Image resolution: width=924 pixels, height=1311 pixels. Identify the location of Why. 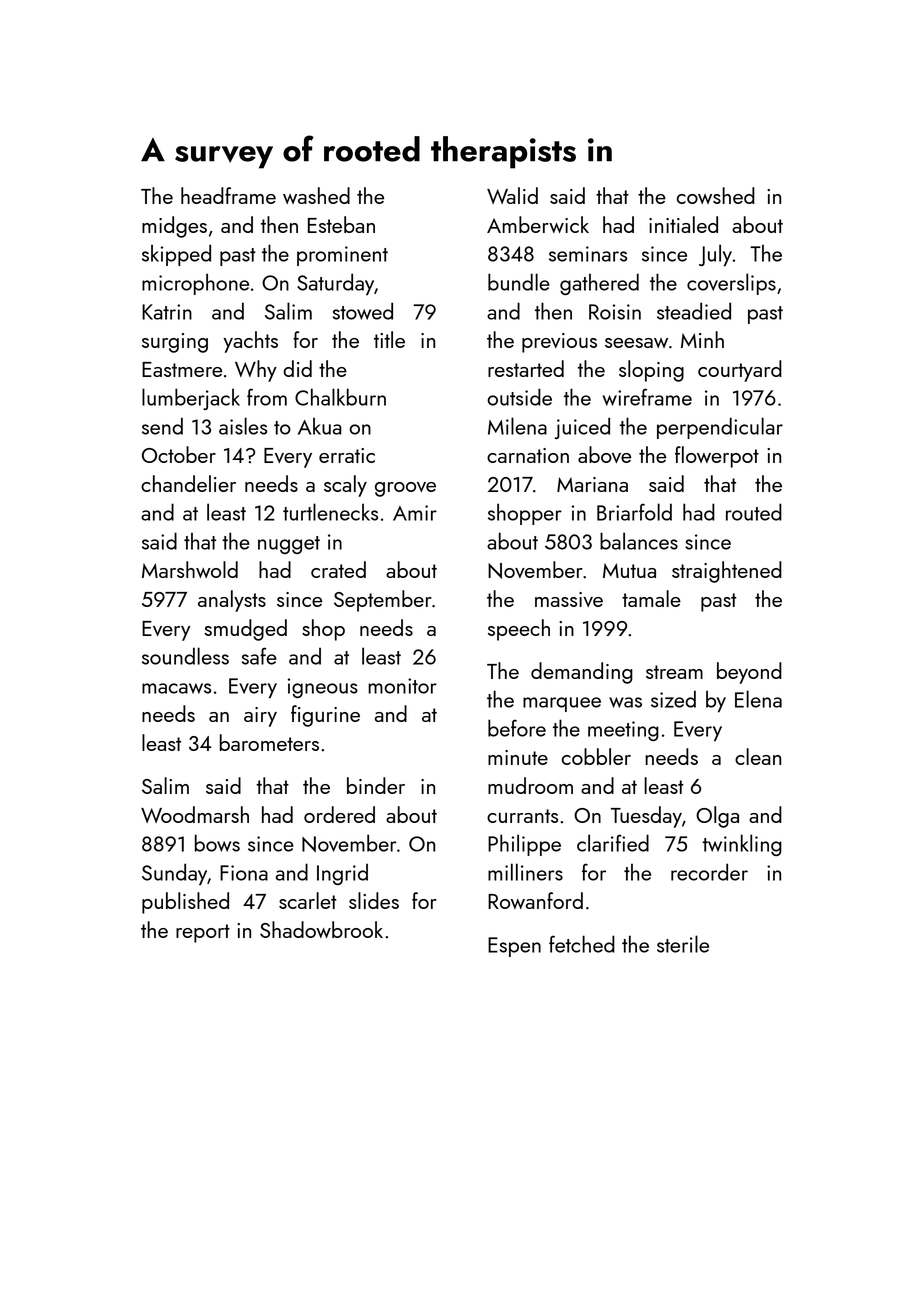
(256, 371).
